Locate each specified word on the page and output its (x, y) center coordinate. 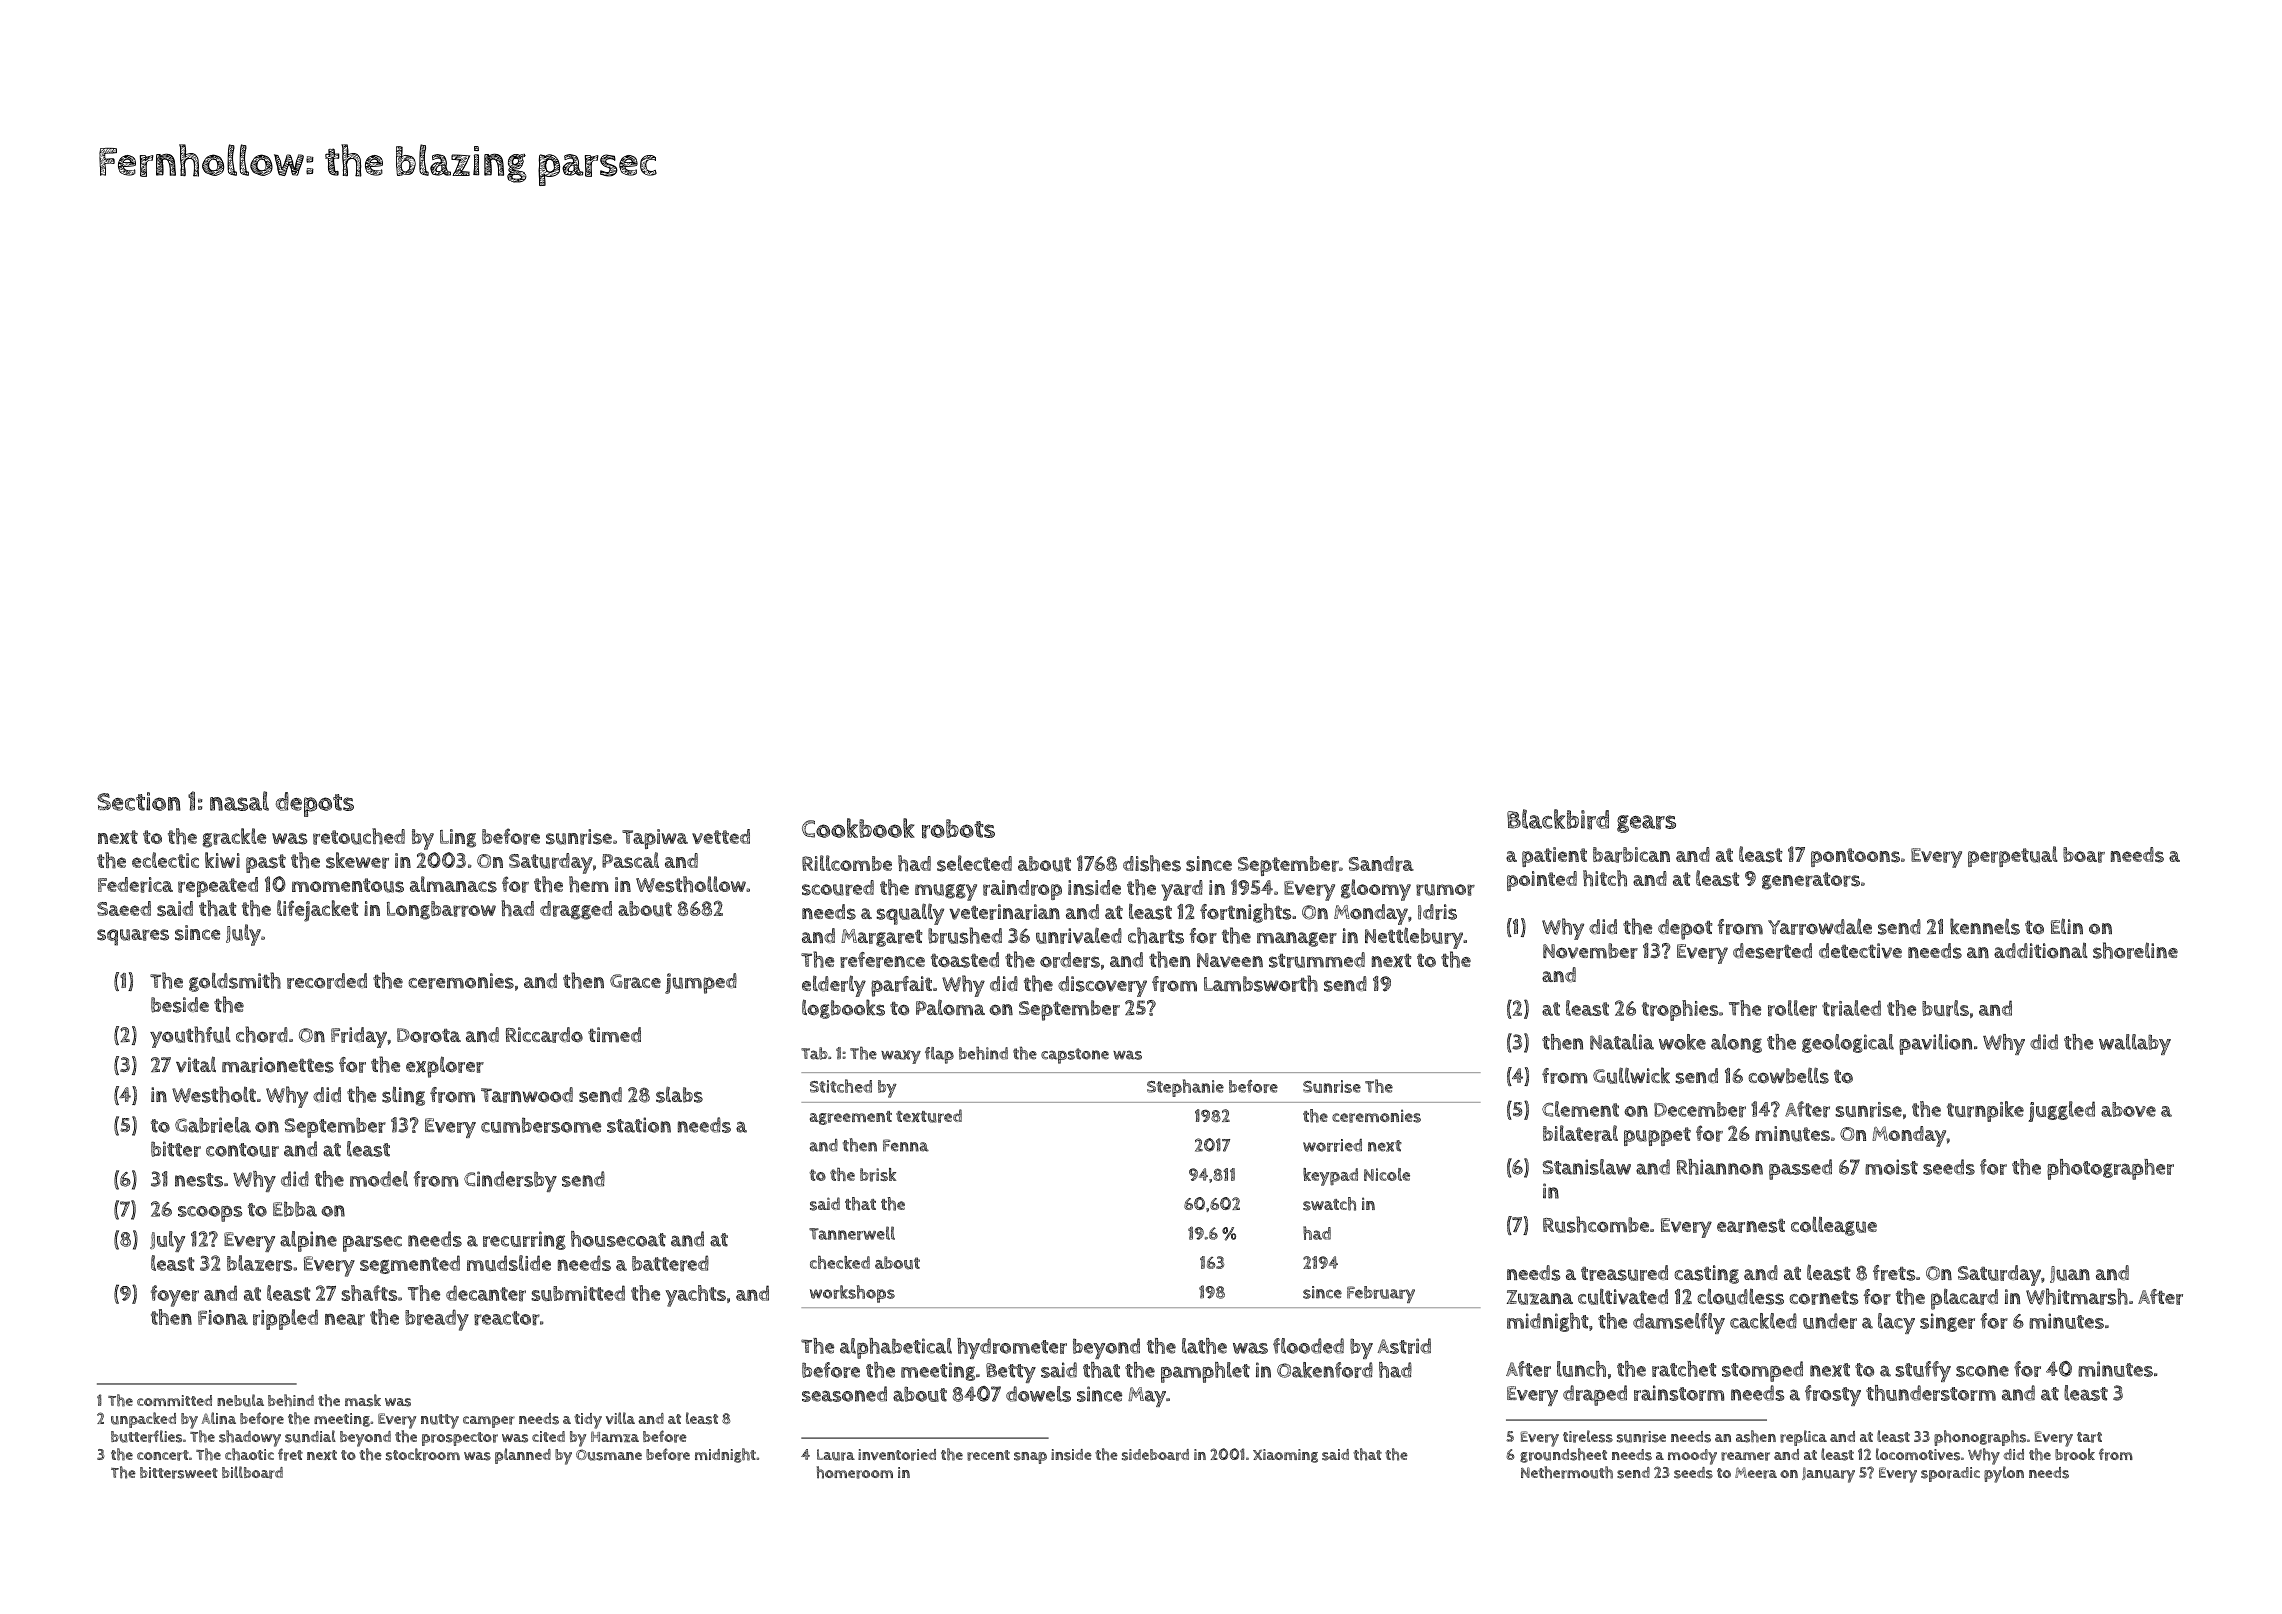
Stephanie (1185, 1088)
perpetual (2013, 856)
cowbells (1788, 1075)
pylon (2004, 1474)
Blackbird (1558, 819)
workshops (852, 1294)
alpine (308, 1241)
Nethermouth (1567, 1472)
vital (196, 1064)
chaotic (249, 1454)
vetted (721, 836)
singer (1947, 1322)
